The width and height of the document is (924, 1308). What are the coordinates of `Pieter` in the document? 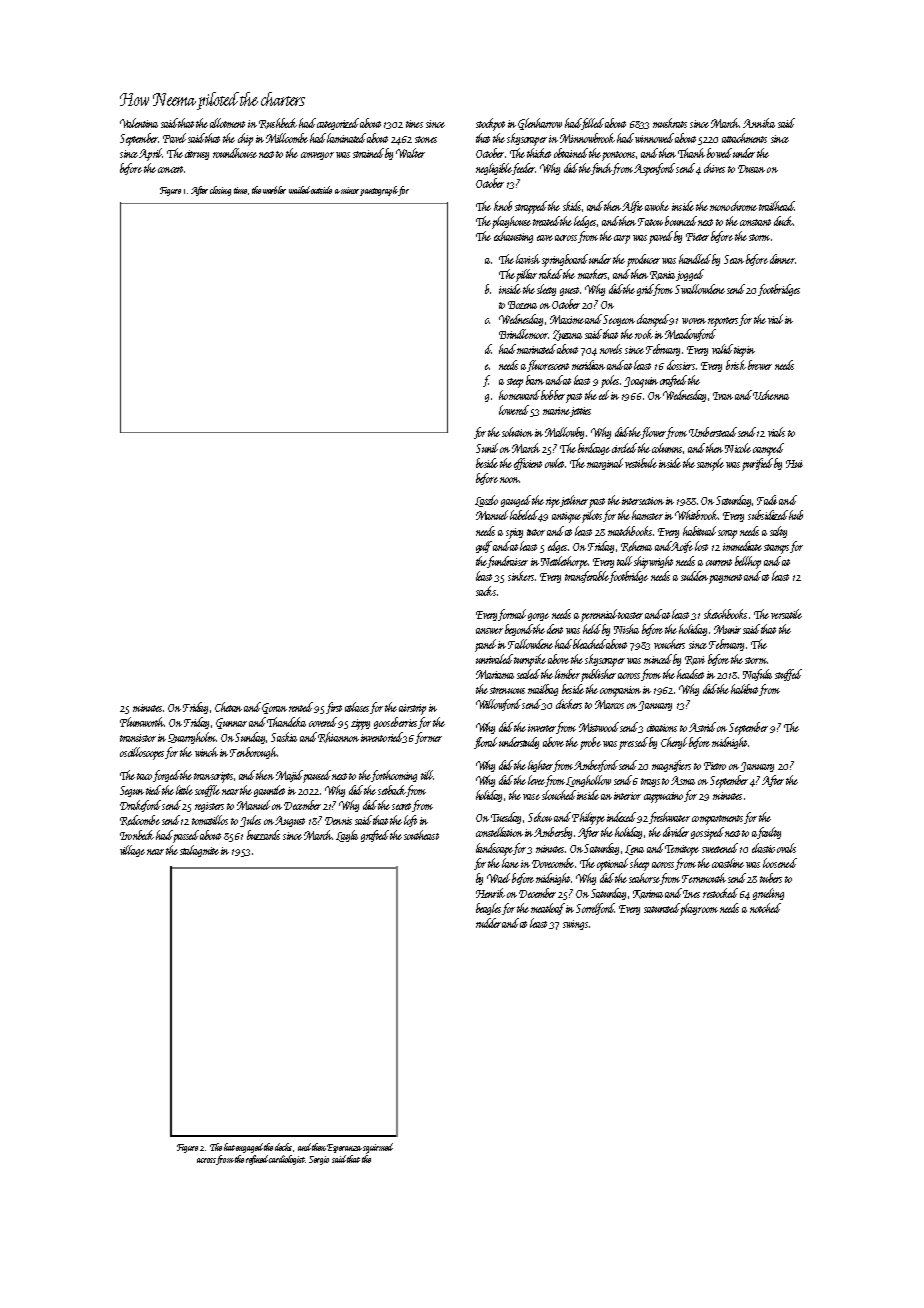 It's located at (697, 237).
